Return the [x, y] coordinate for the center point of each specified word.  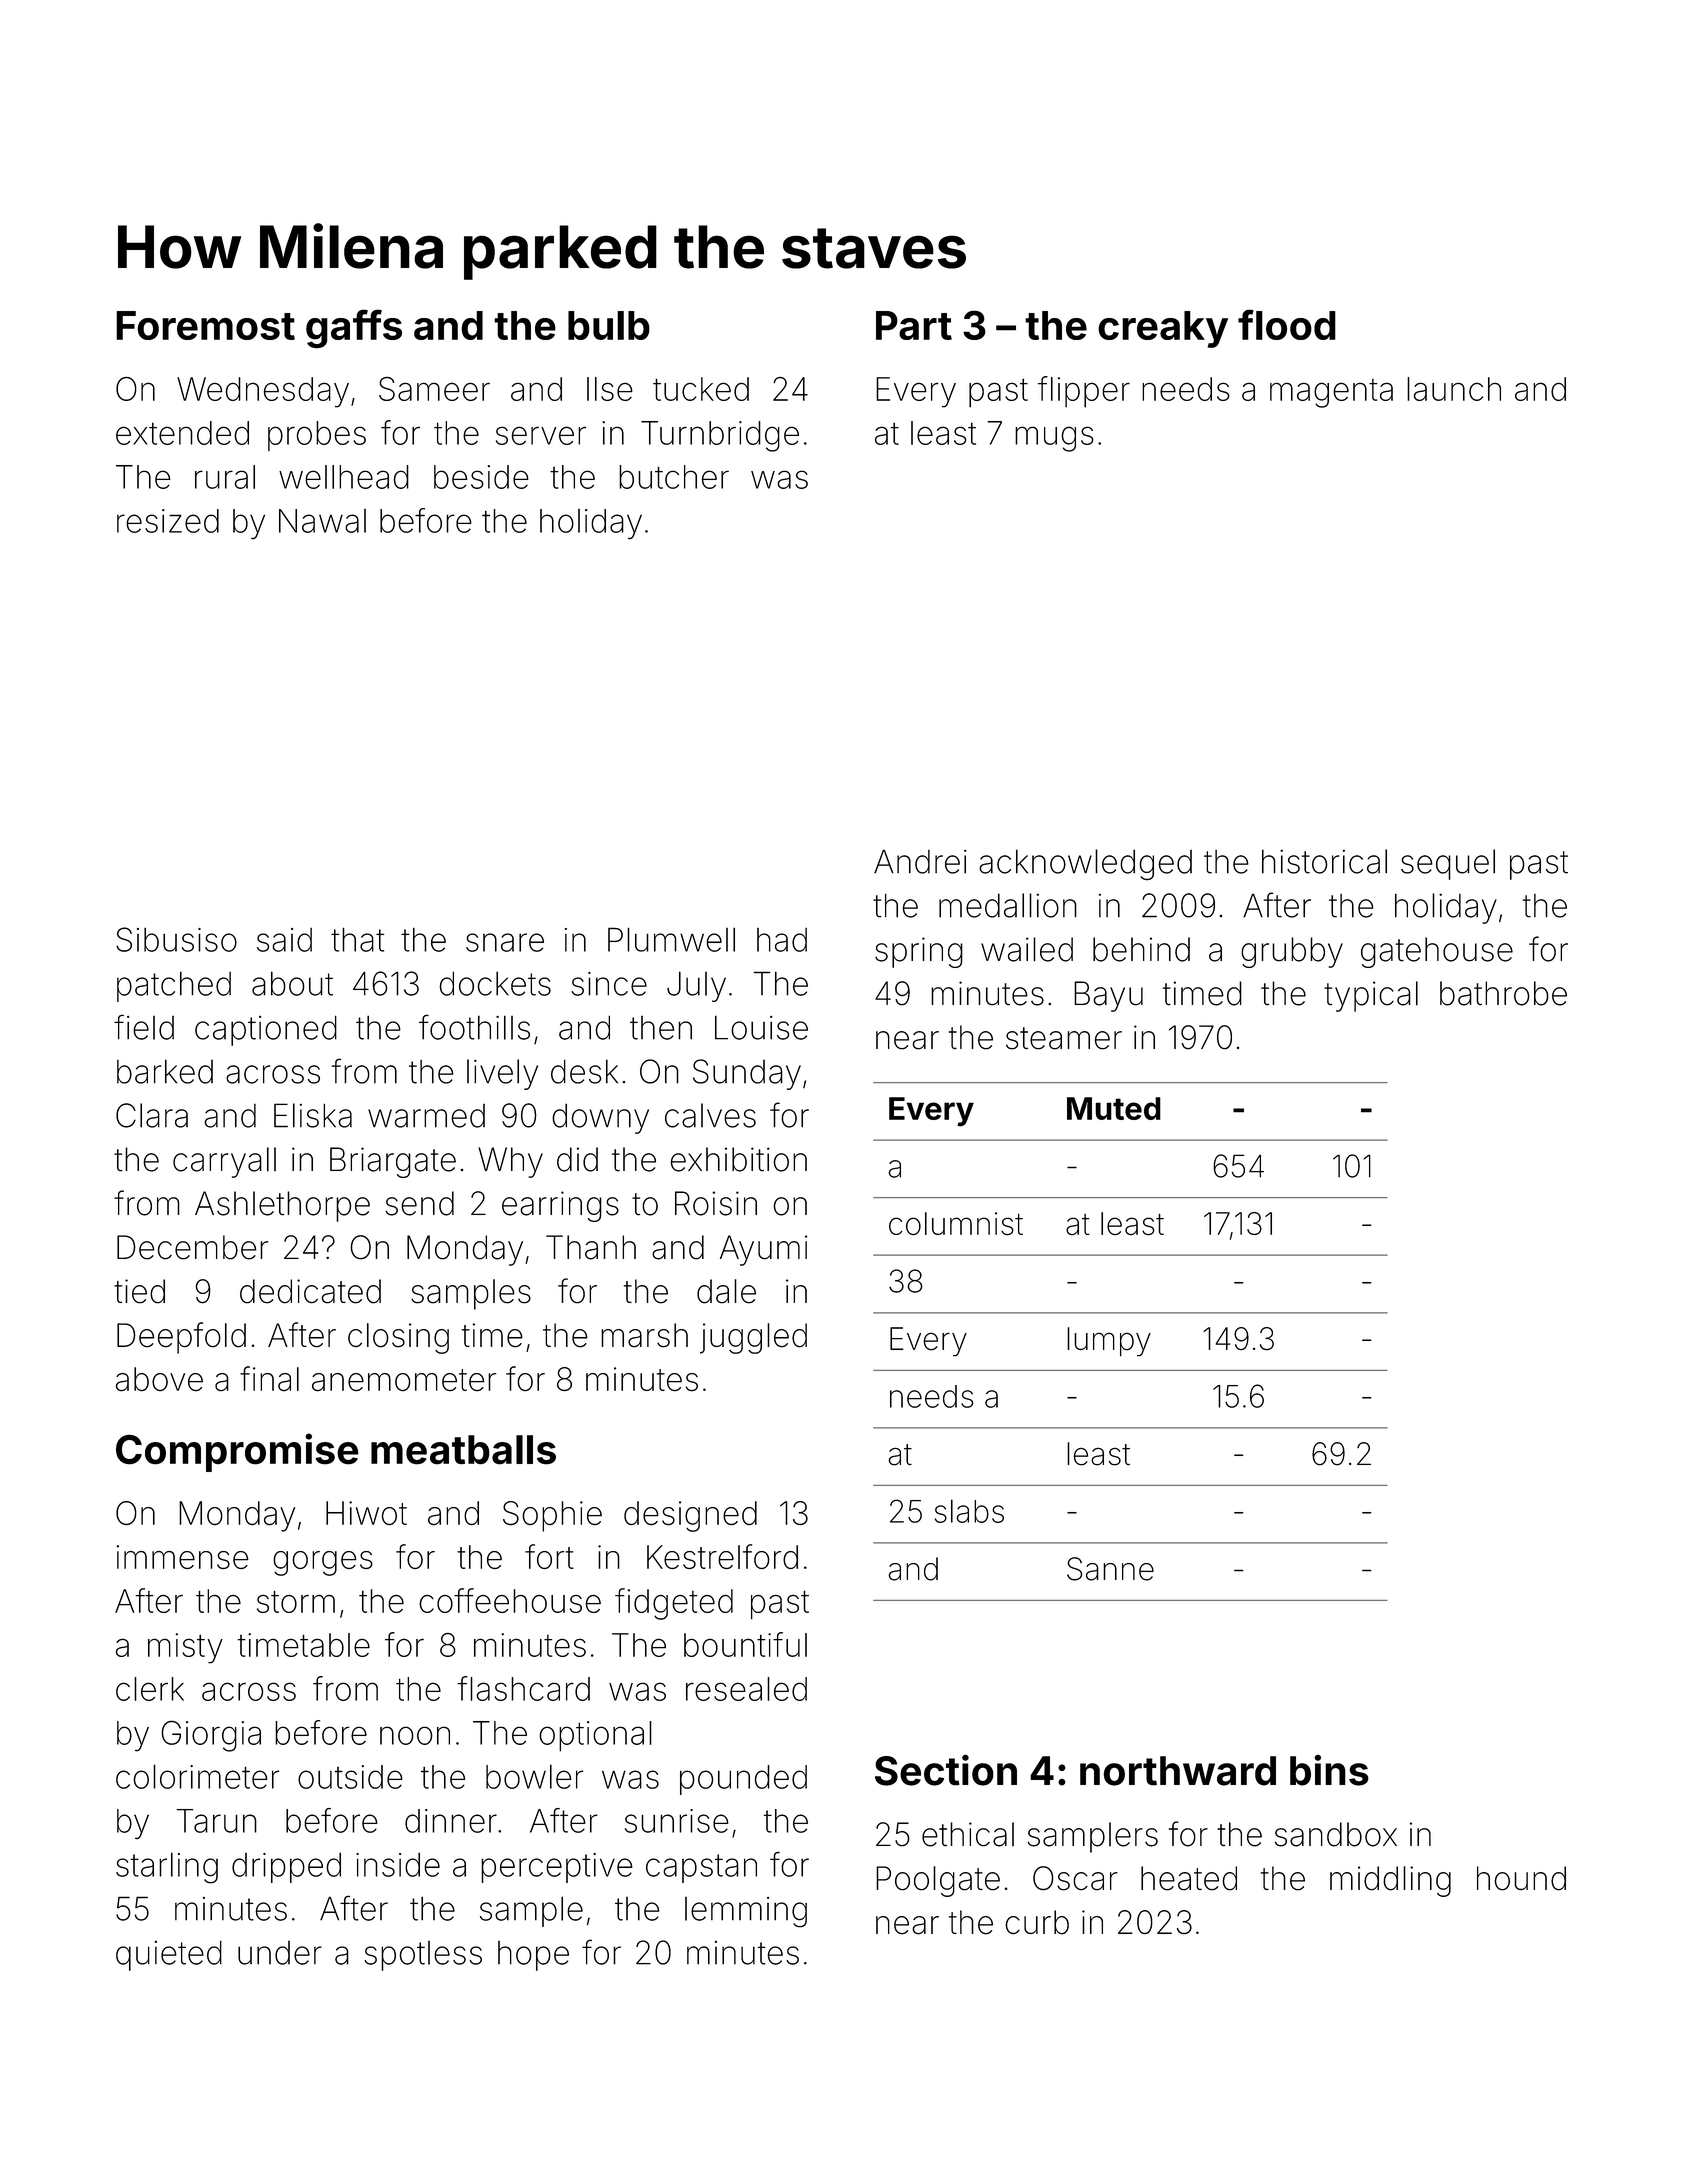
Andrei [920, 861]
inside [398, 1865]
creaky [1163, 329]
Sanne [1110, 1569]
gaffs [354, 329]
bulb [609, 325]
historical [1324, 861]
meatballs [463, 1450]
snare [505, 942]
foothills [474, 1027]
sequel [1448, 864]
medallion [1008, 905]
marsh [644, 1335]
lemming [746, 1912]
